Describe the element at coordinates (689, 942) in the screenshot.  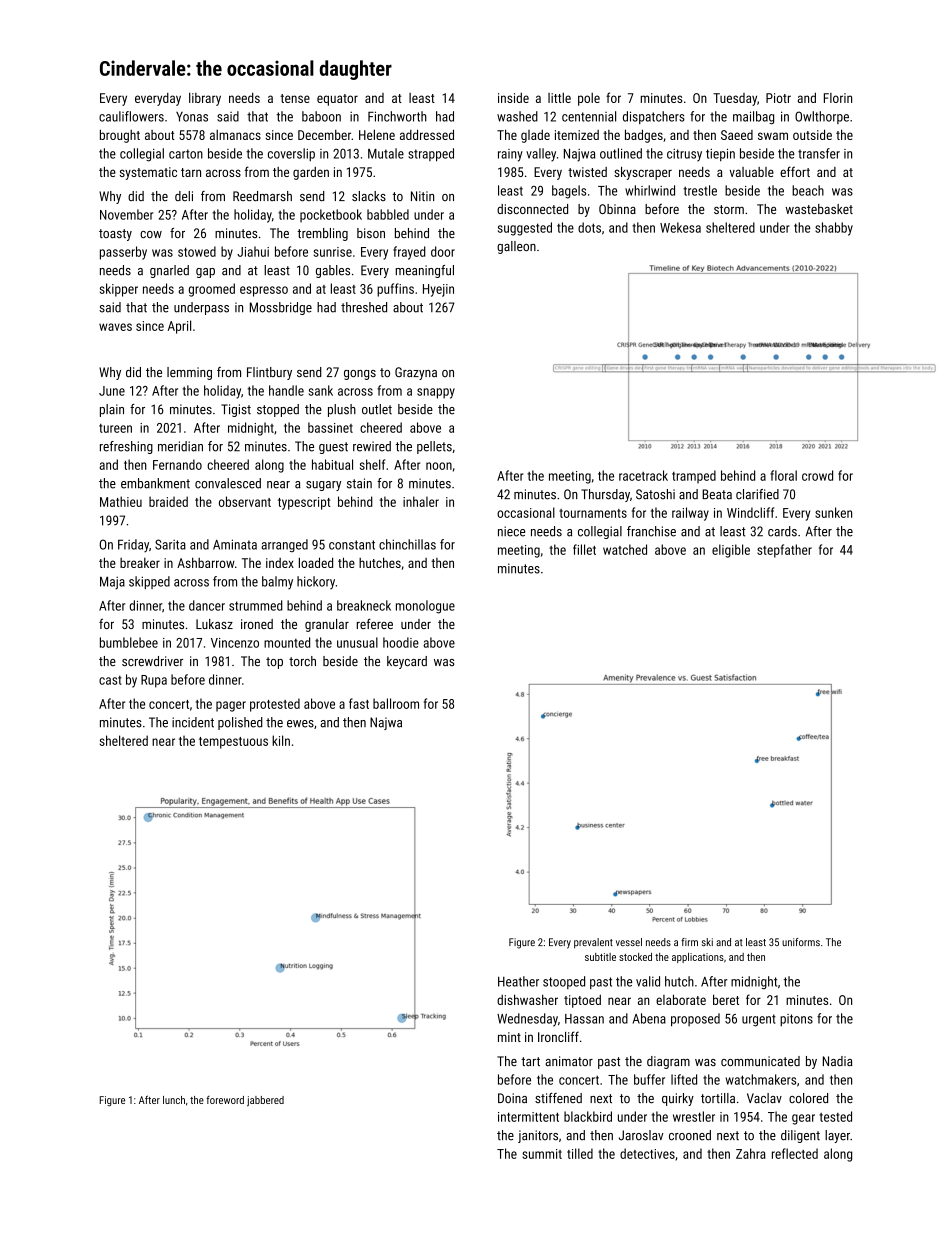
I see `firm` at that location.
